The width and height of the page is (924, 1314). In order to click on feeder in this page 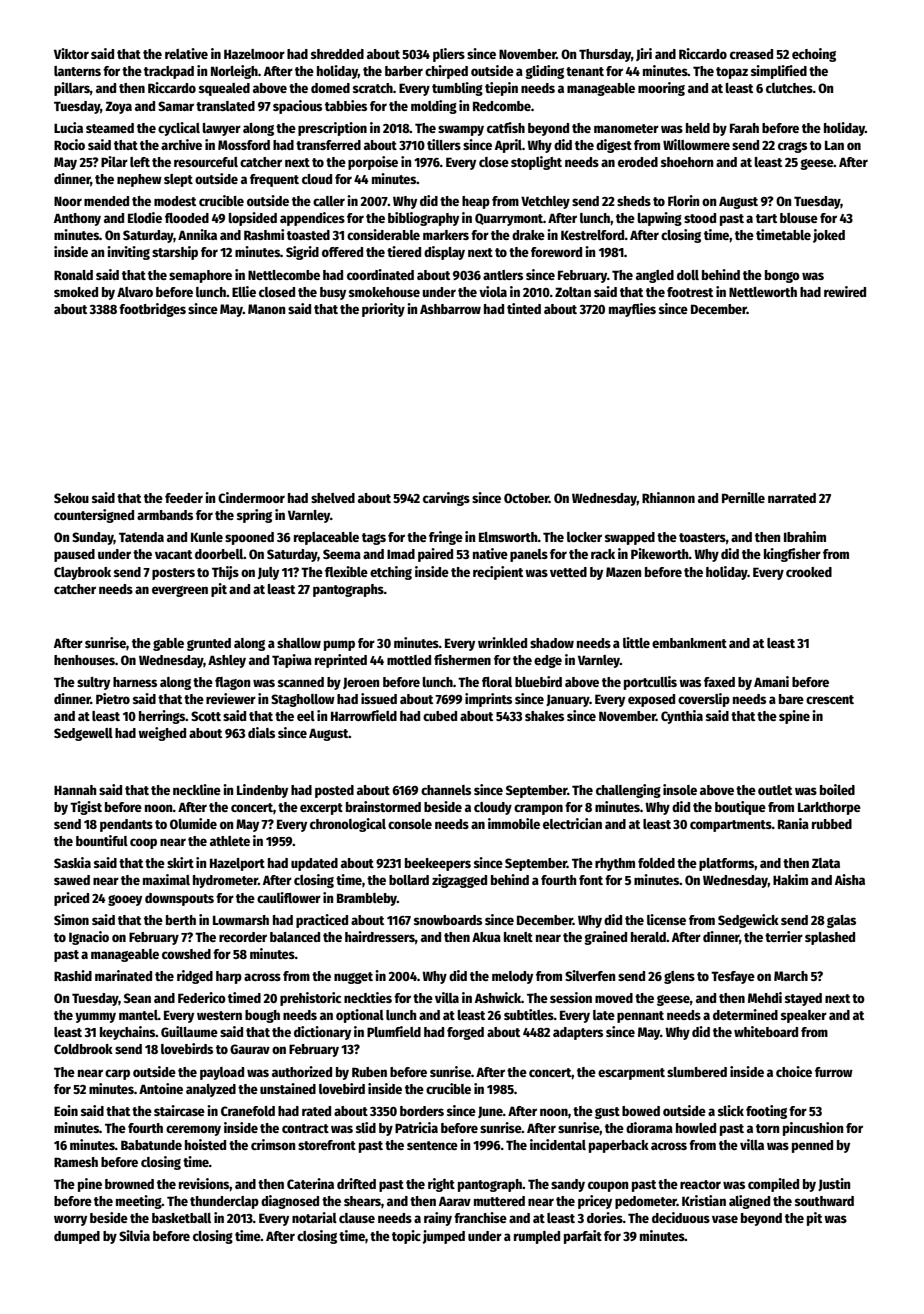, I will do `click(184, 498)`.
